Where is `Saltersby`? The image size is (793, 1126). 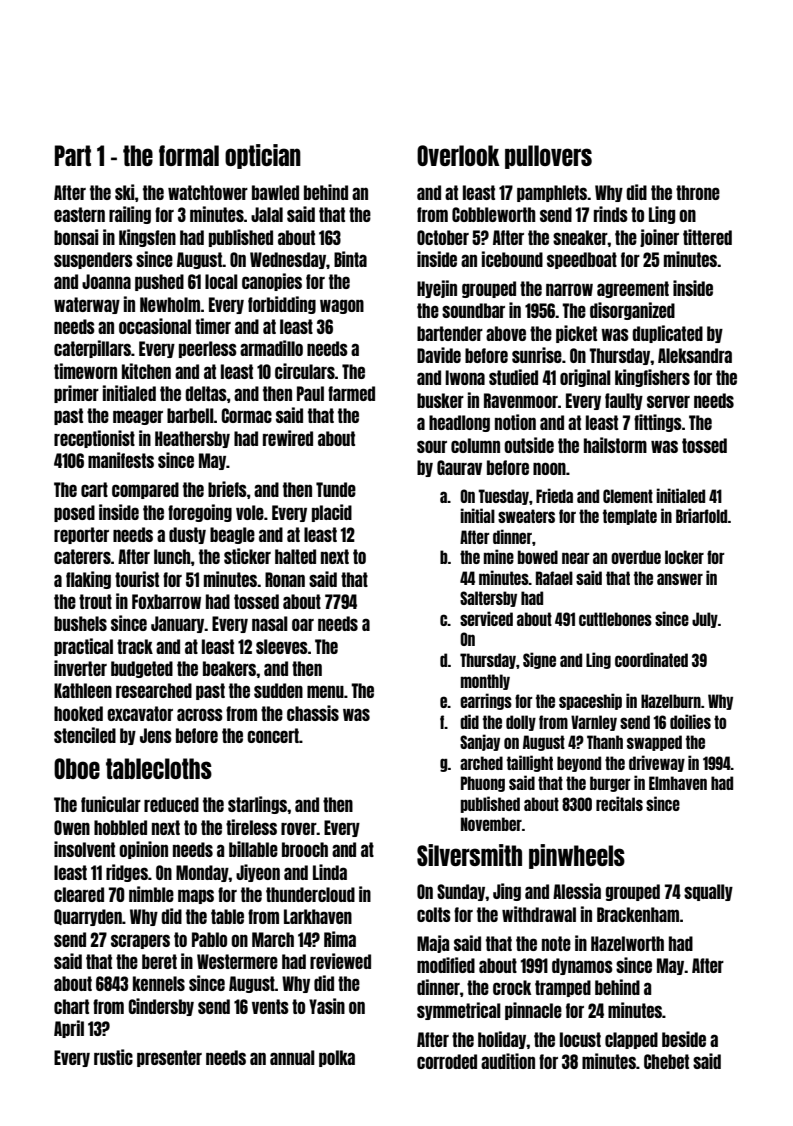
Saltersby is located at coordinates (488, 599).
